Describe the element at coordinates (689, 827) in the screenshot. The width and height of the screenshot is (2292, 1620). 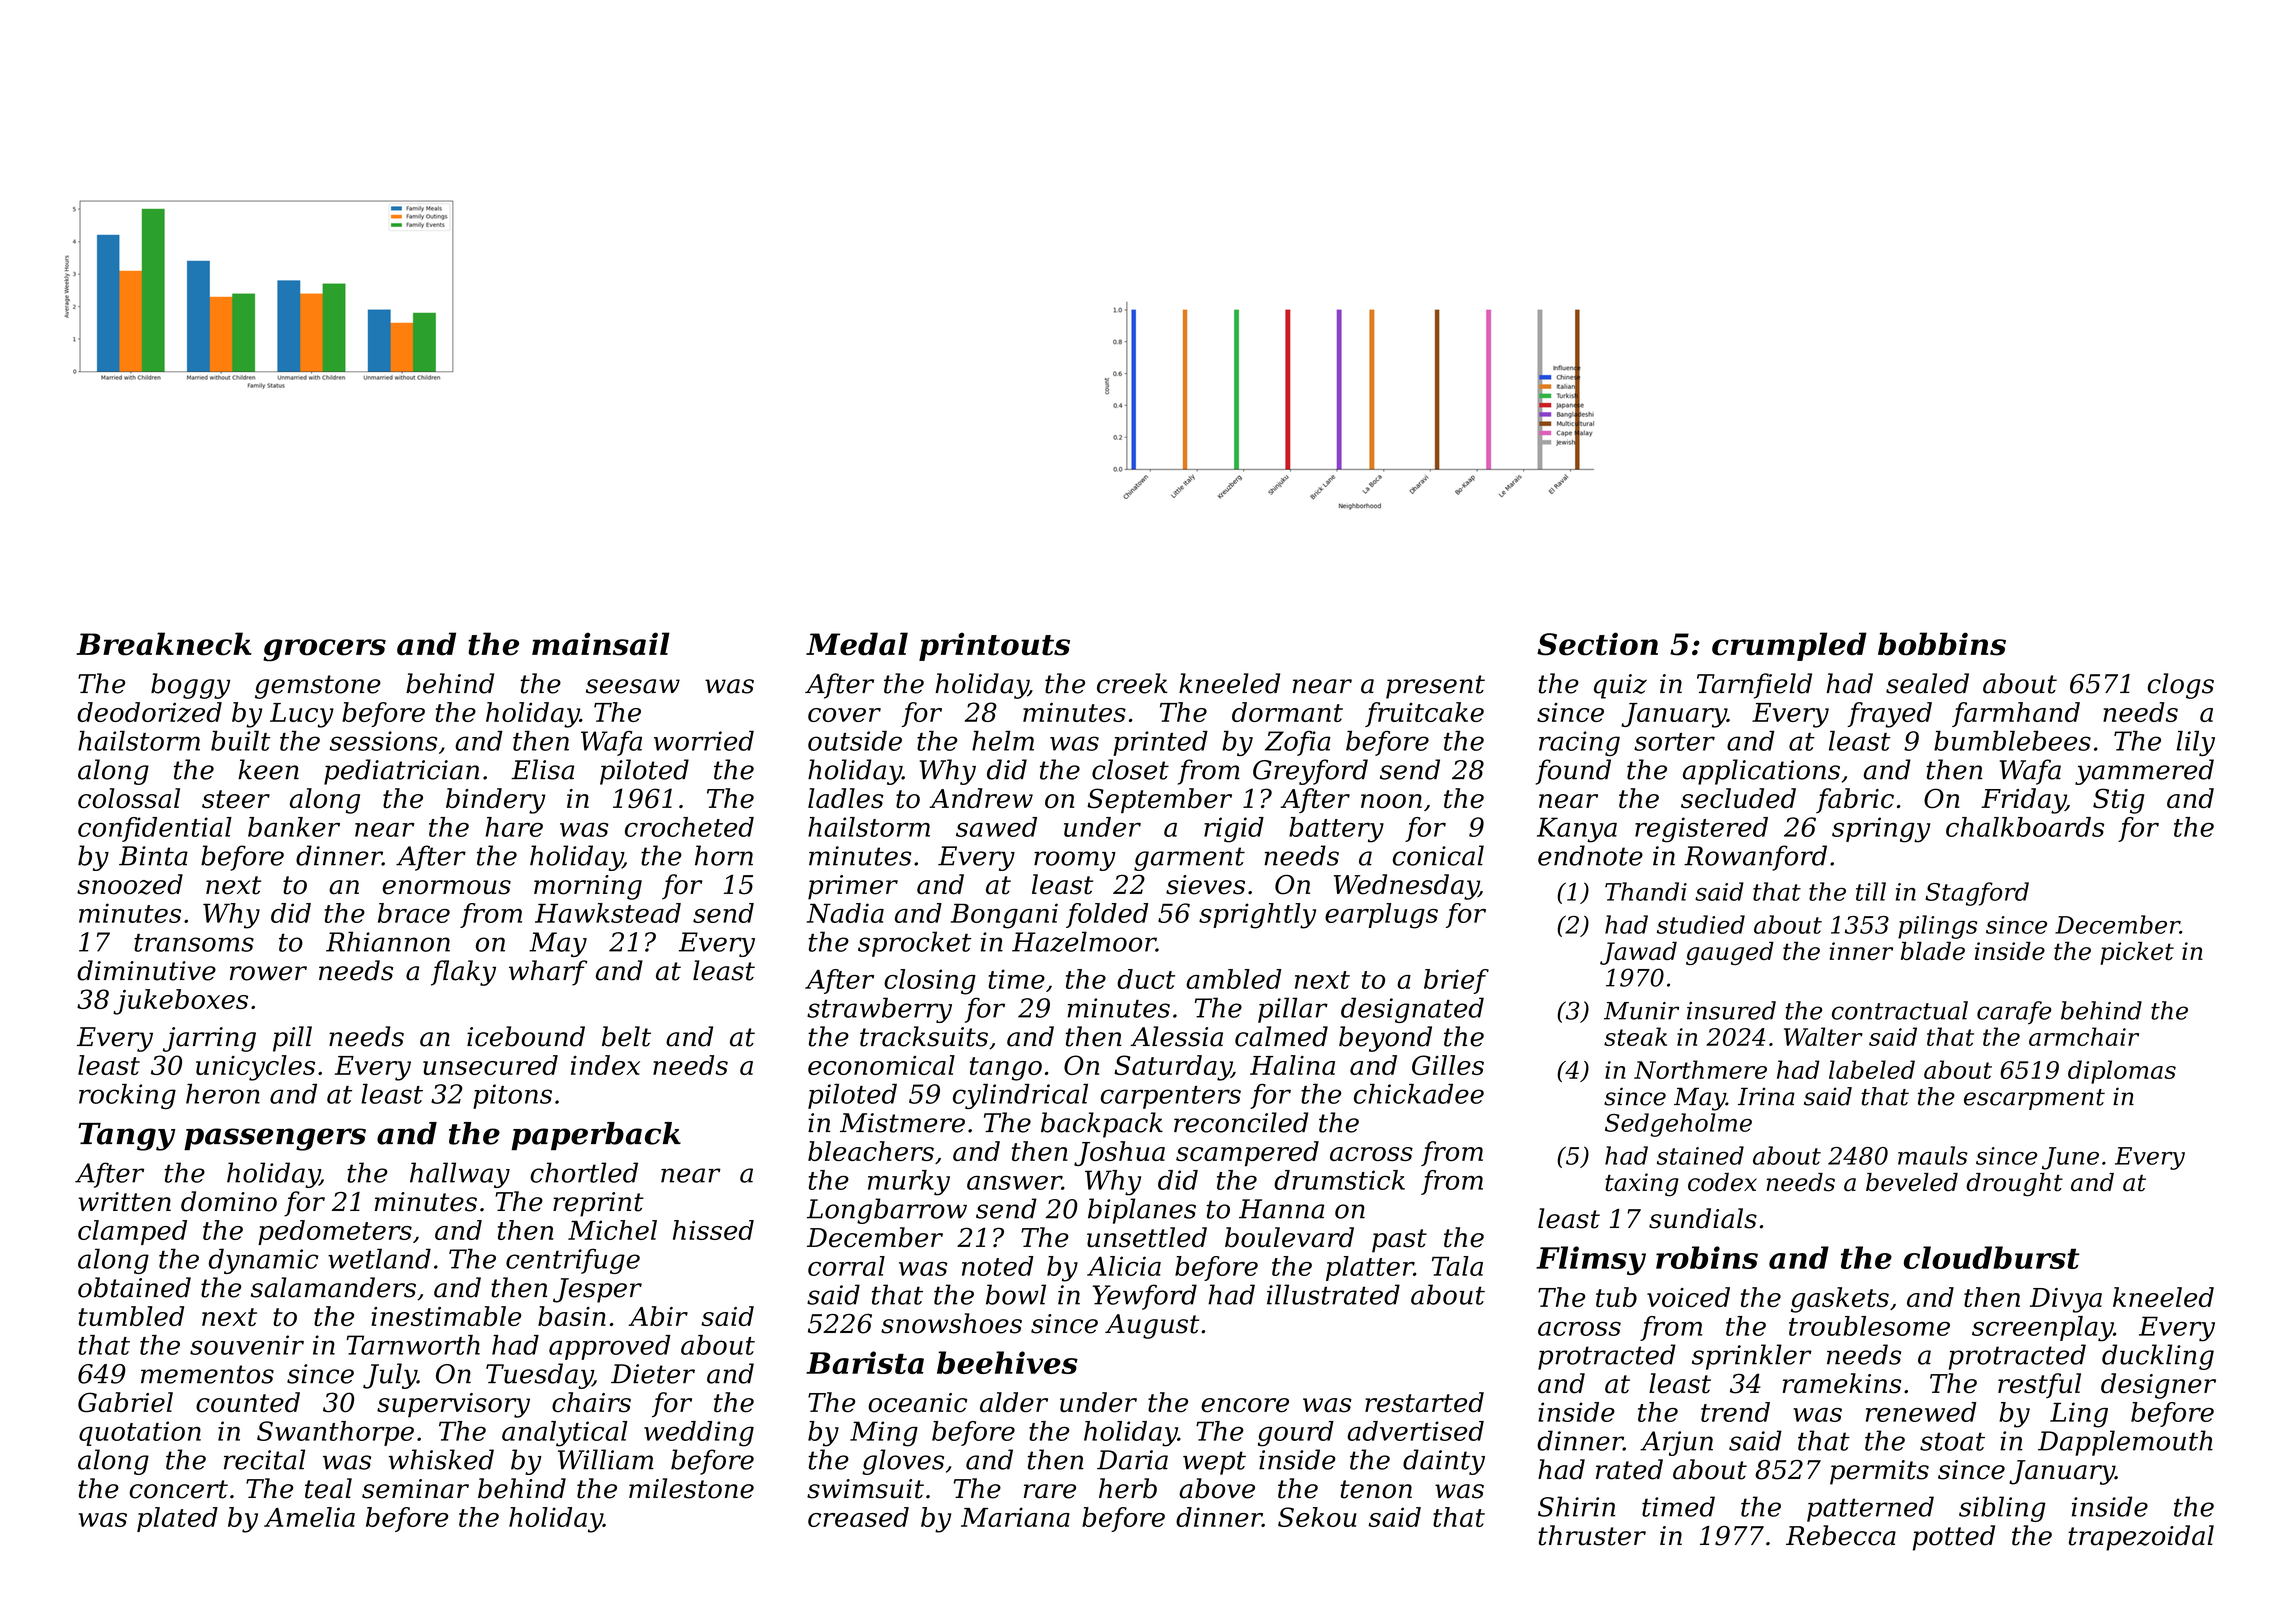
I see `crocheted` at that location.
